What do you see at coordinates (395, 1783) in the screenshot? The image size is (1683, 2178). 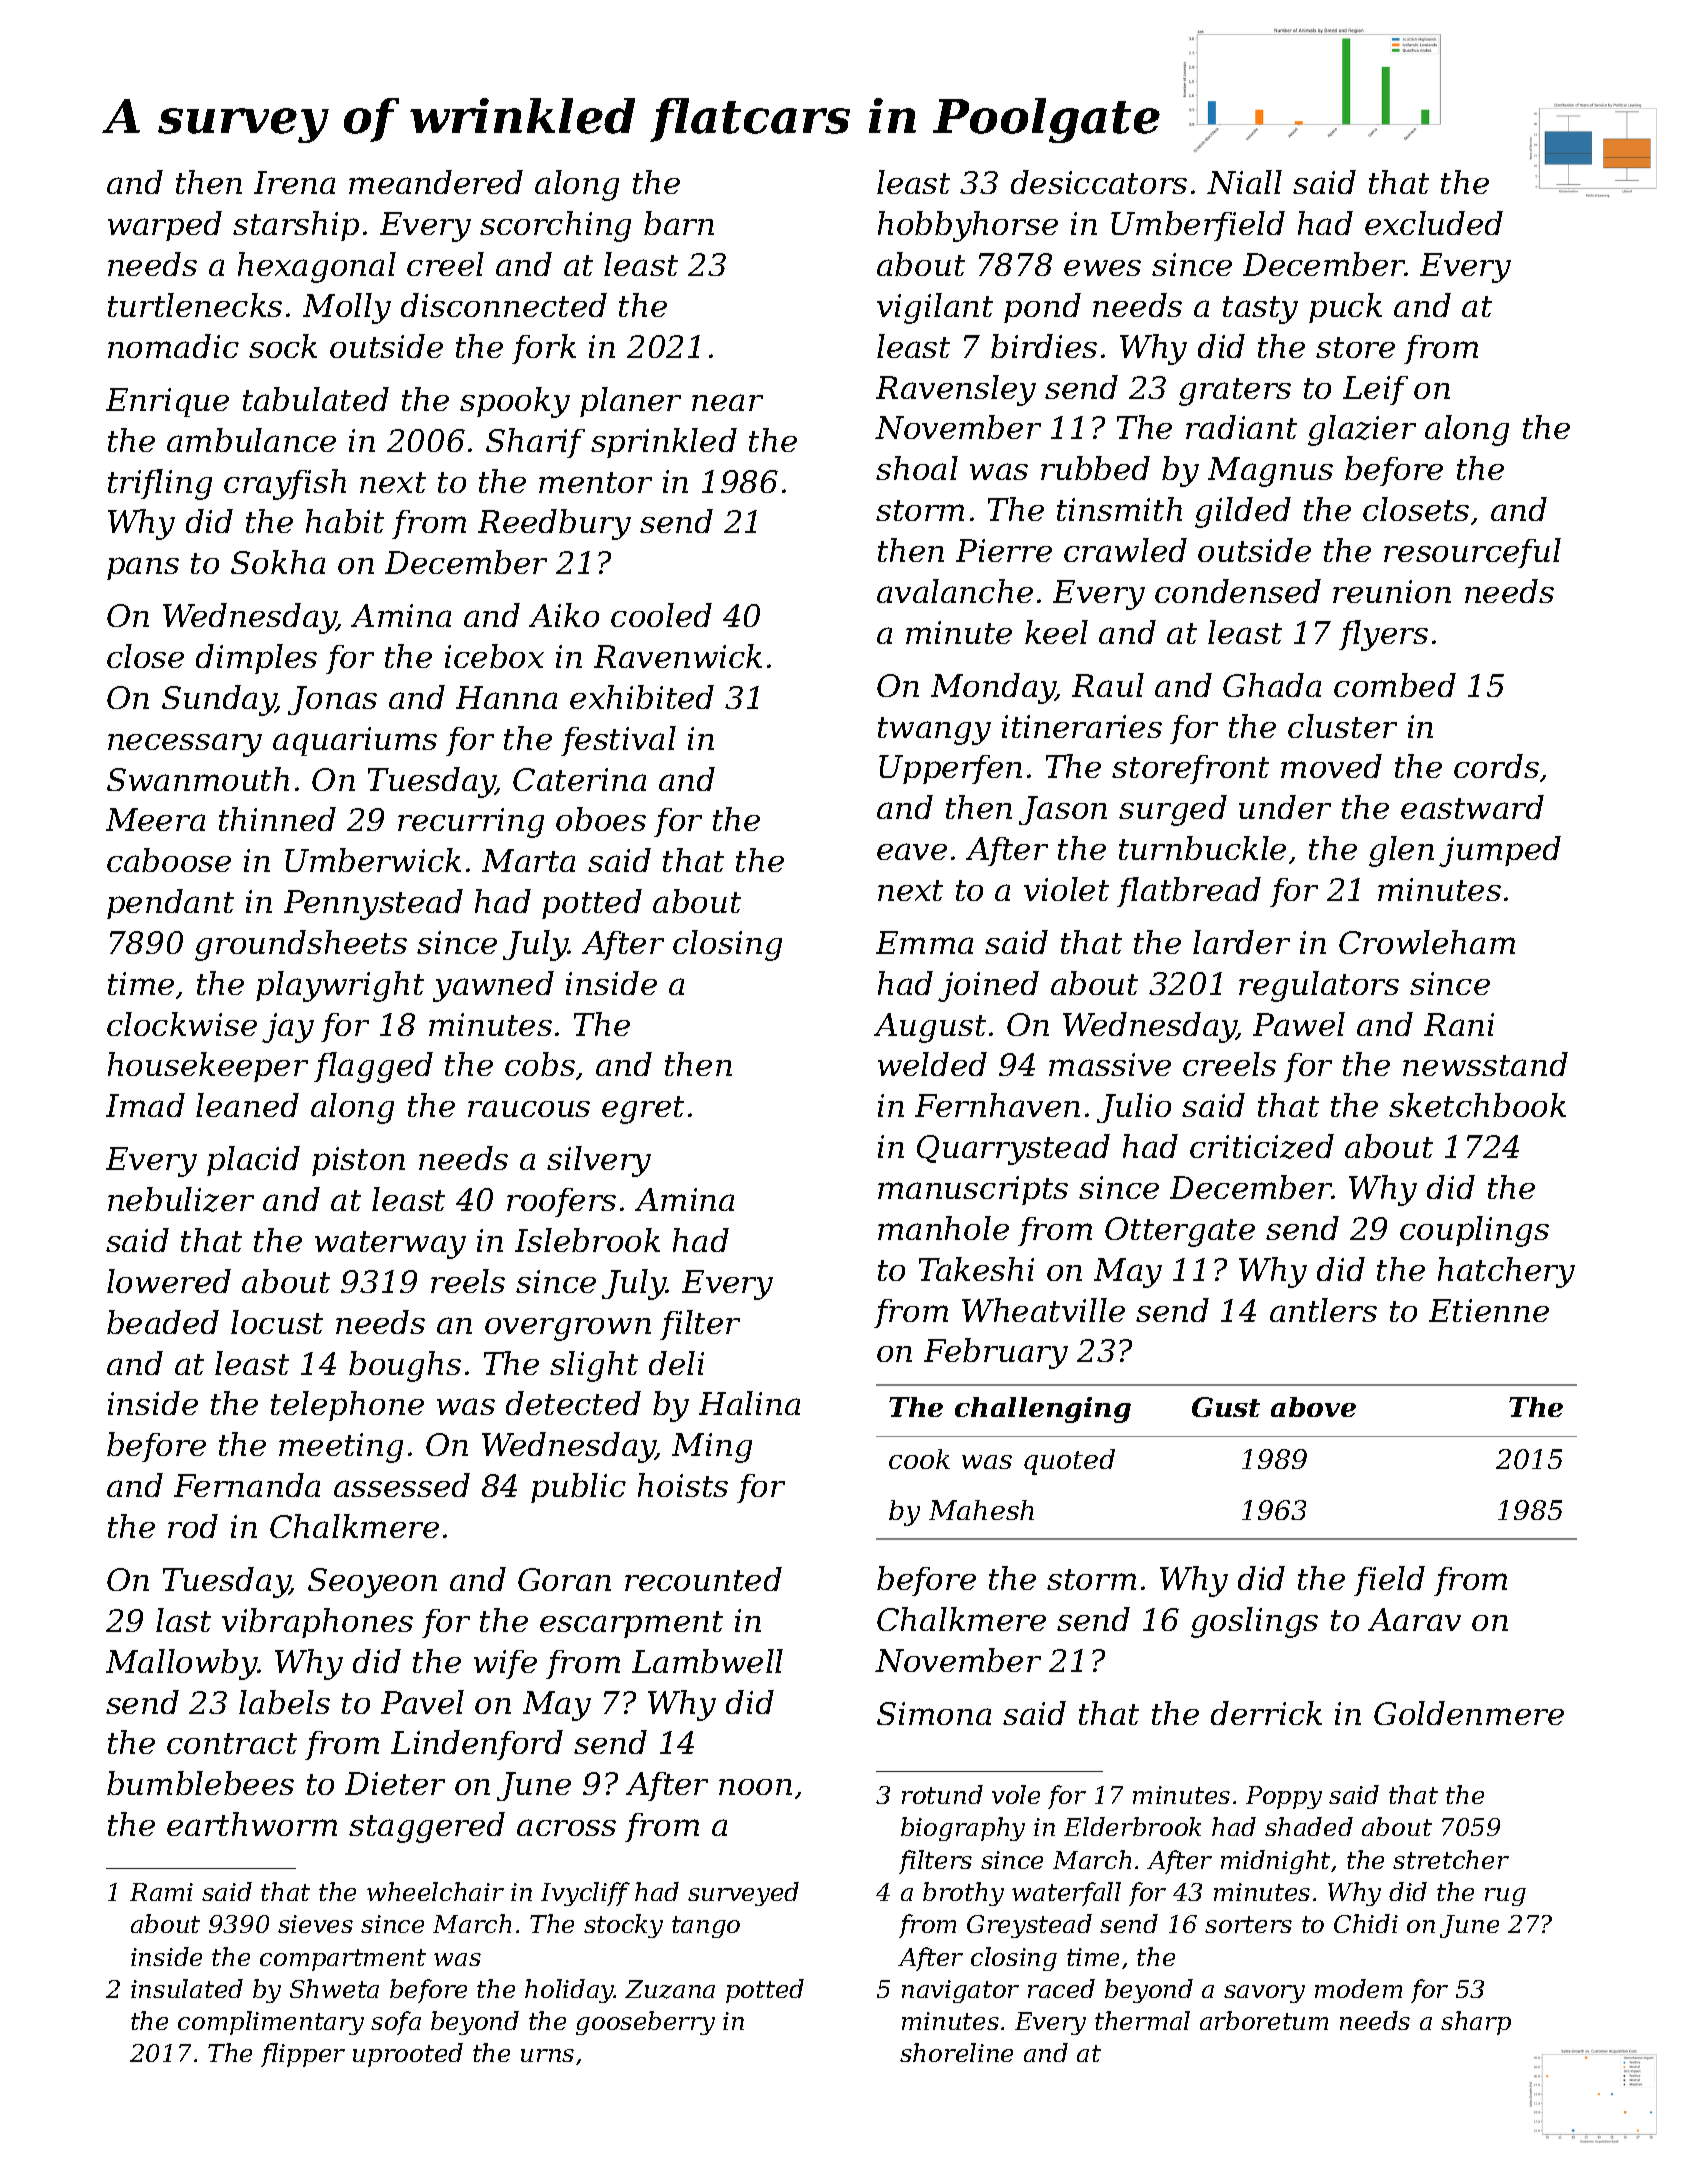 I see `Dieter` at bounding box center [395, 1783].
